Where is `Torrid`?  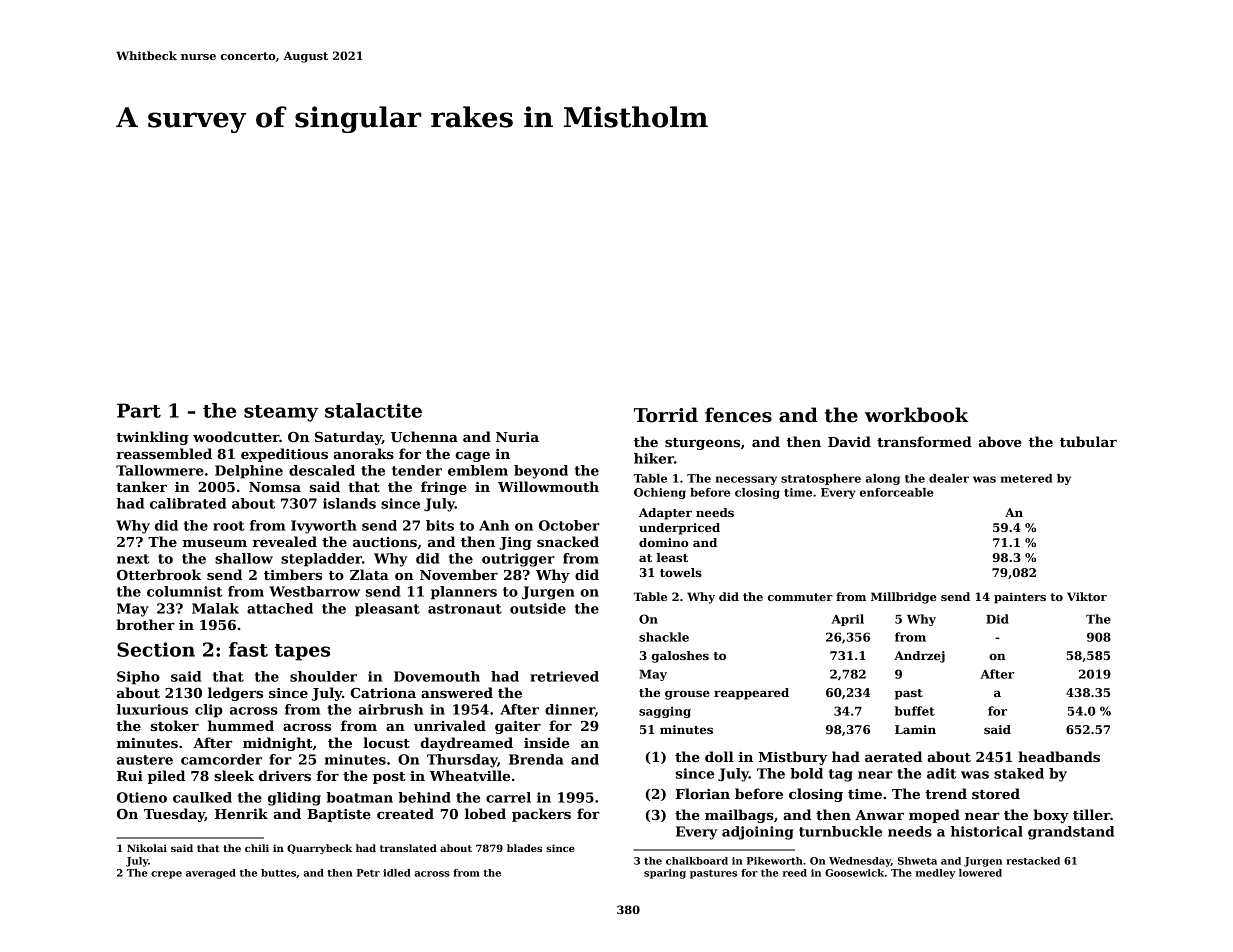
Torrid is located at coordinates (666, 415).
